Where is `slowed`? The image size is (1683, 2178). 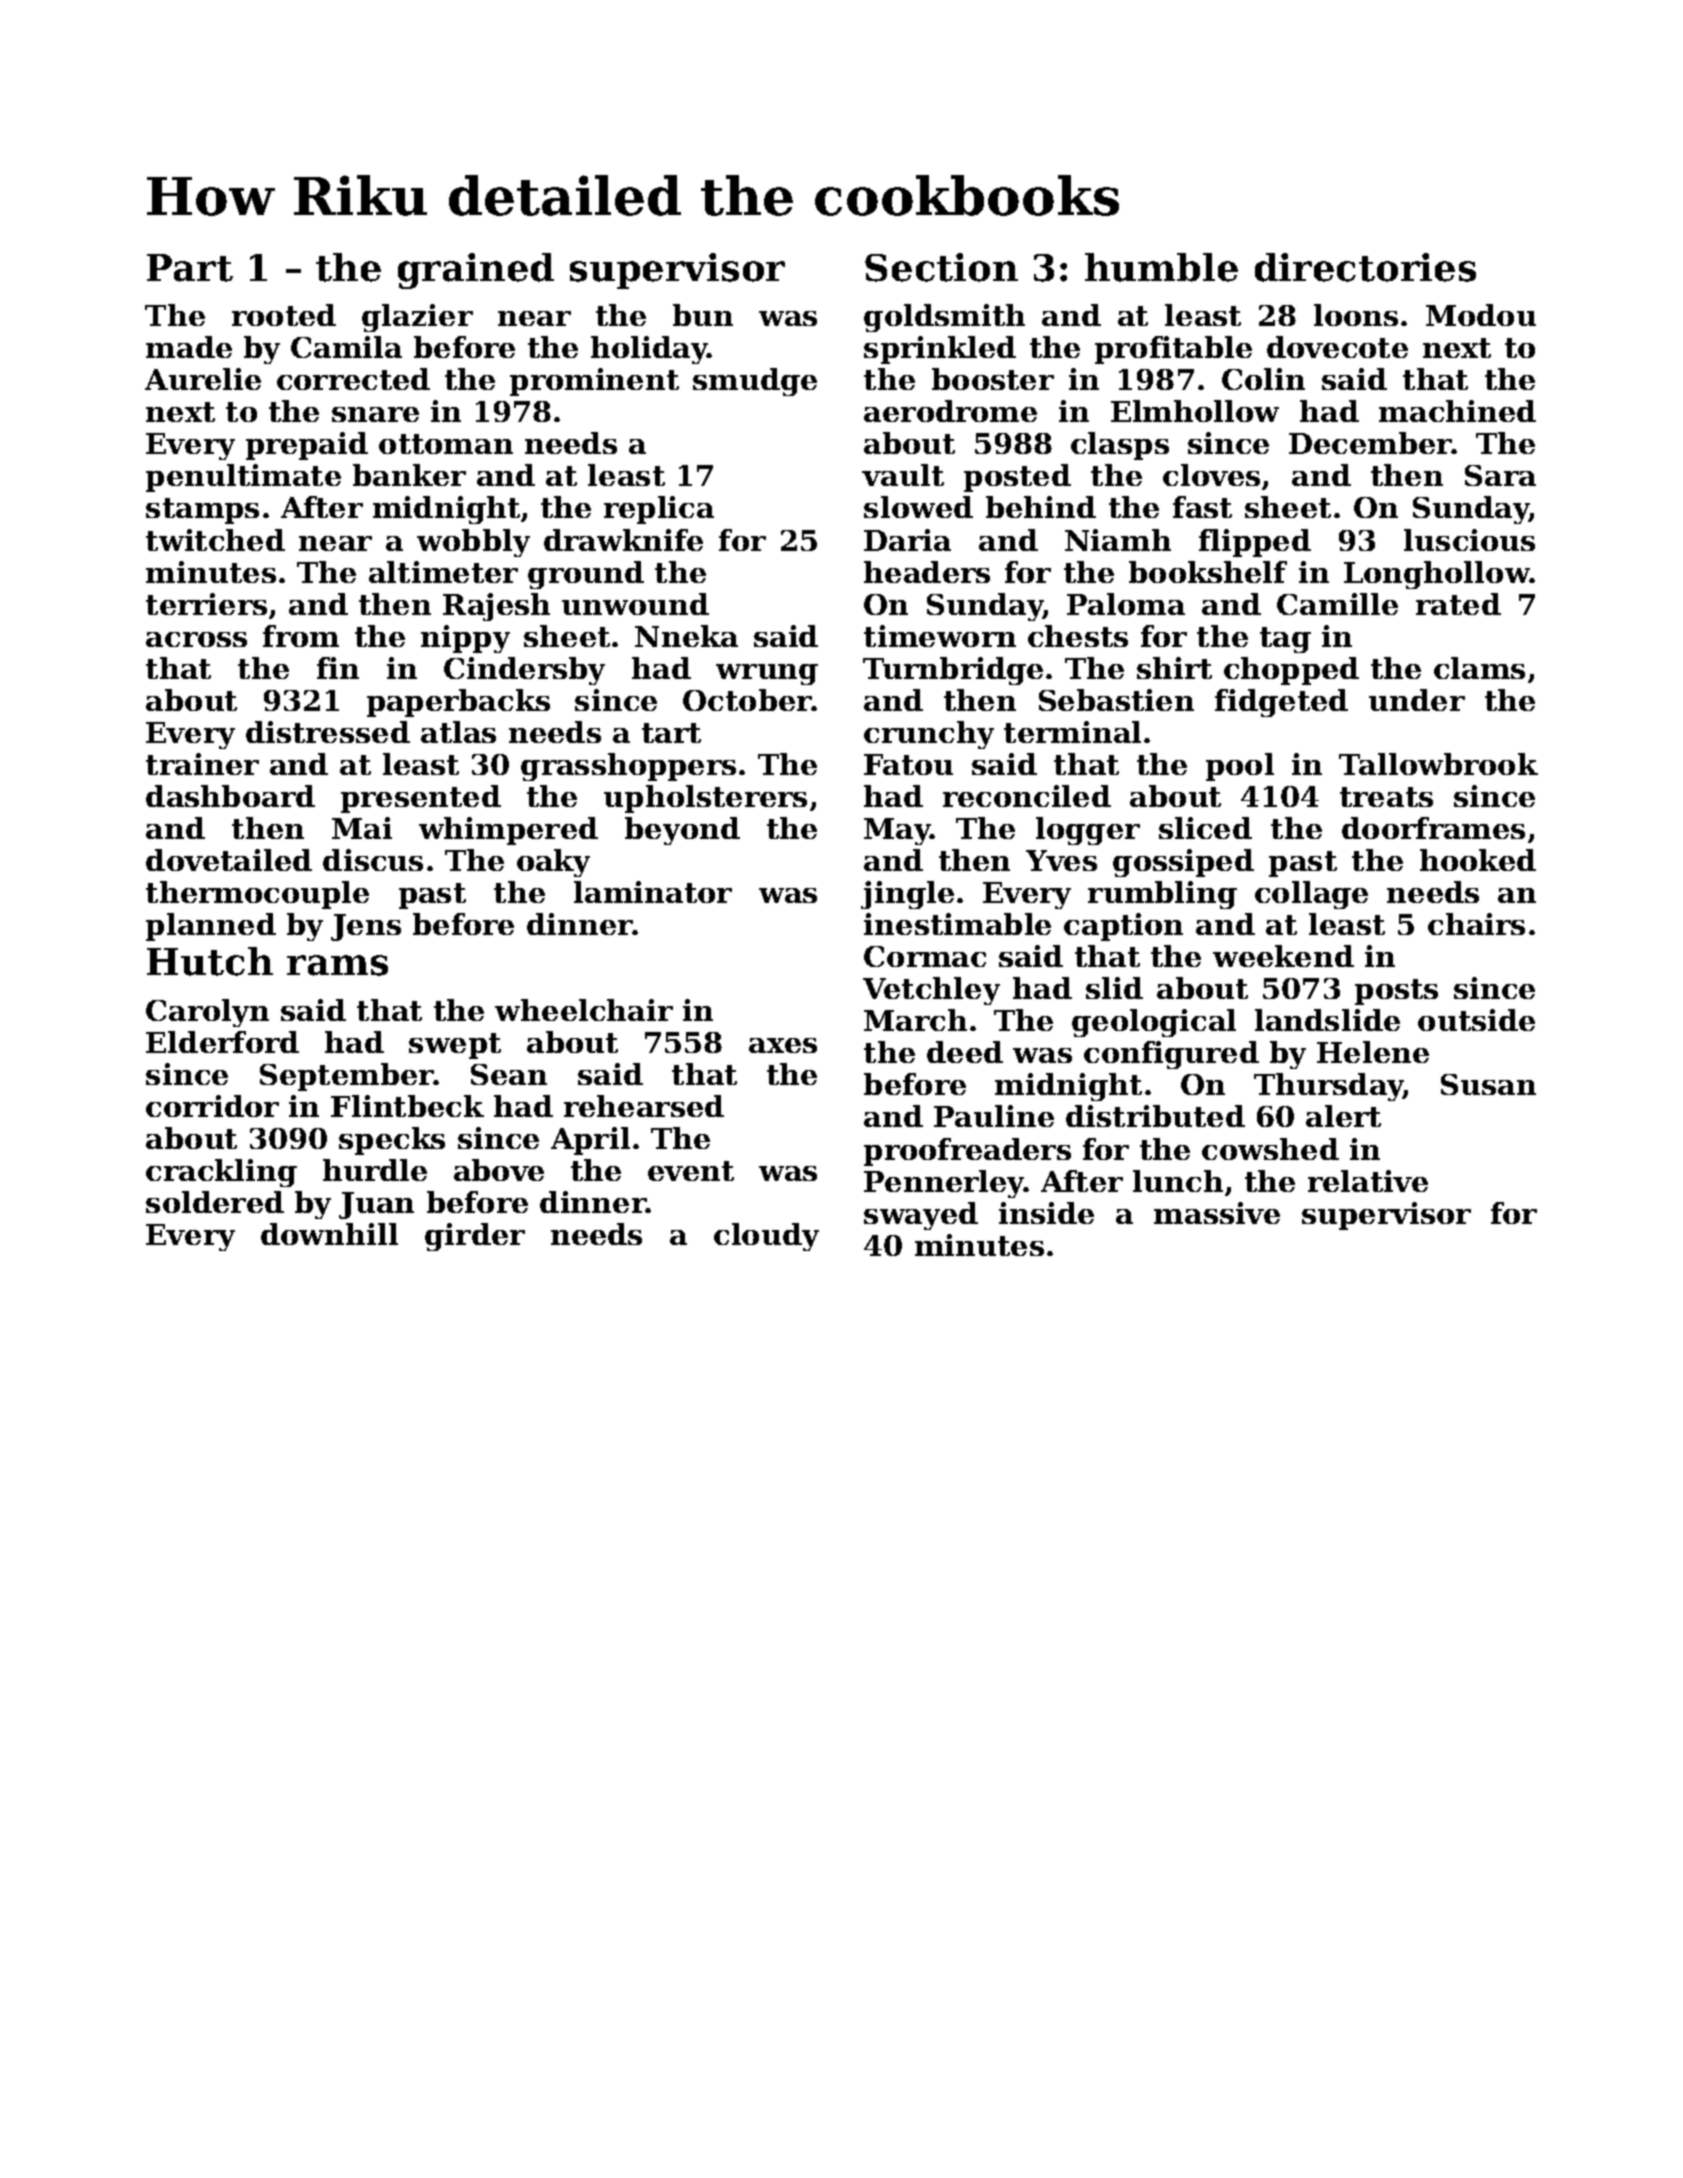
slowed is located at coordinates (918, 507).
